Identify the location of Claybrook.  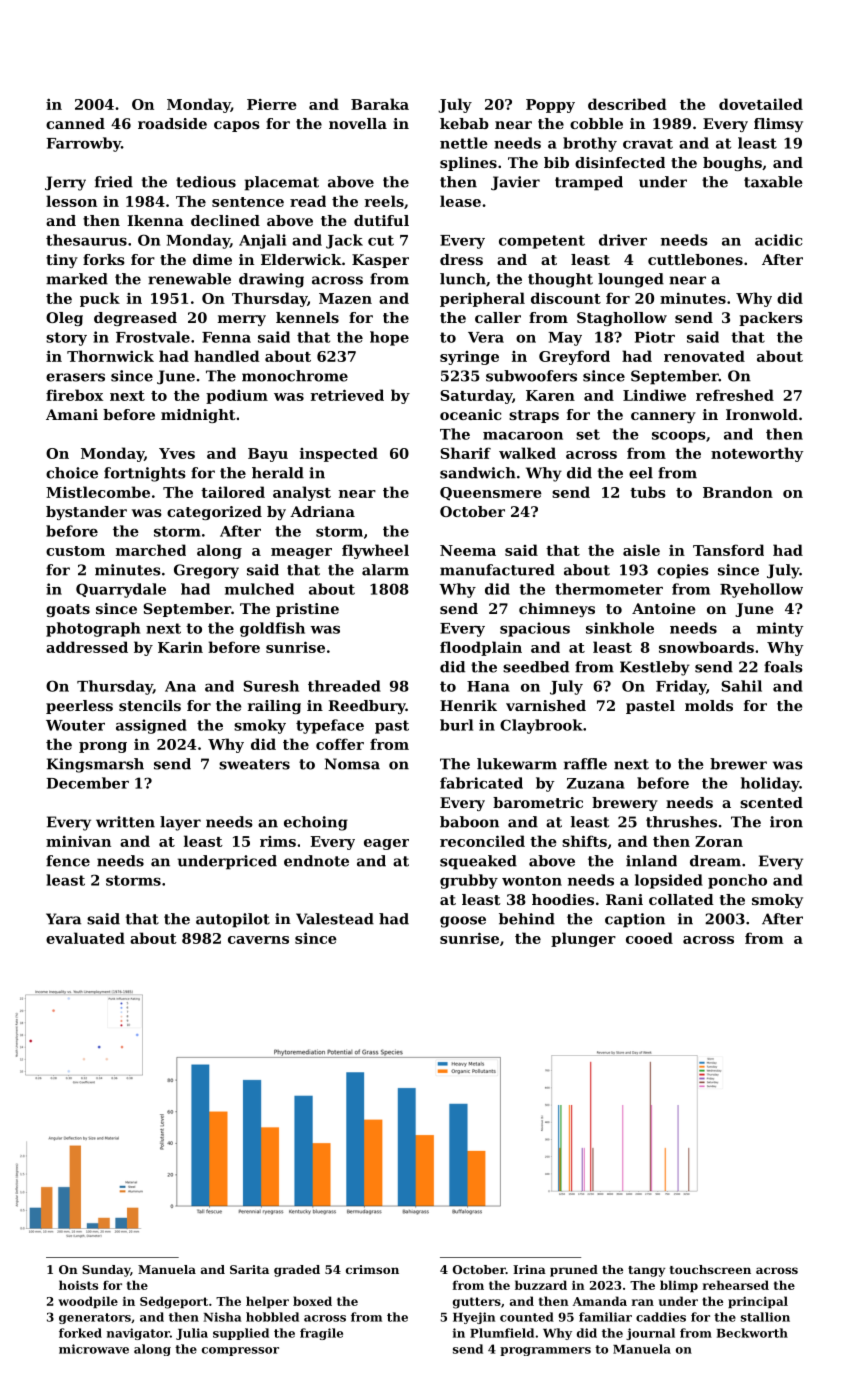
(541, 726).
